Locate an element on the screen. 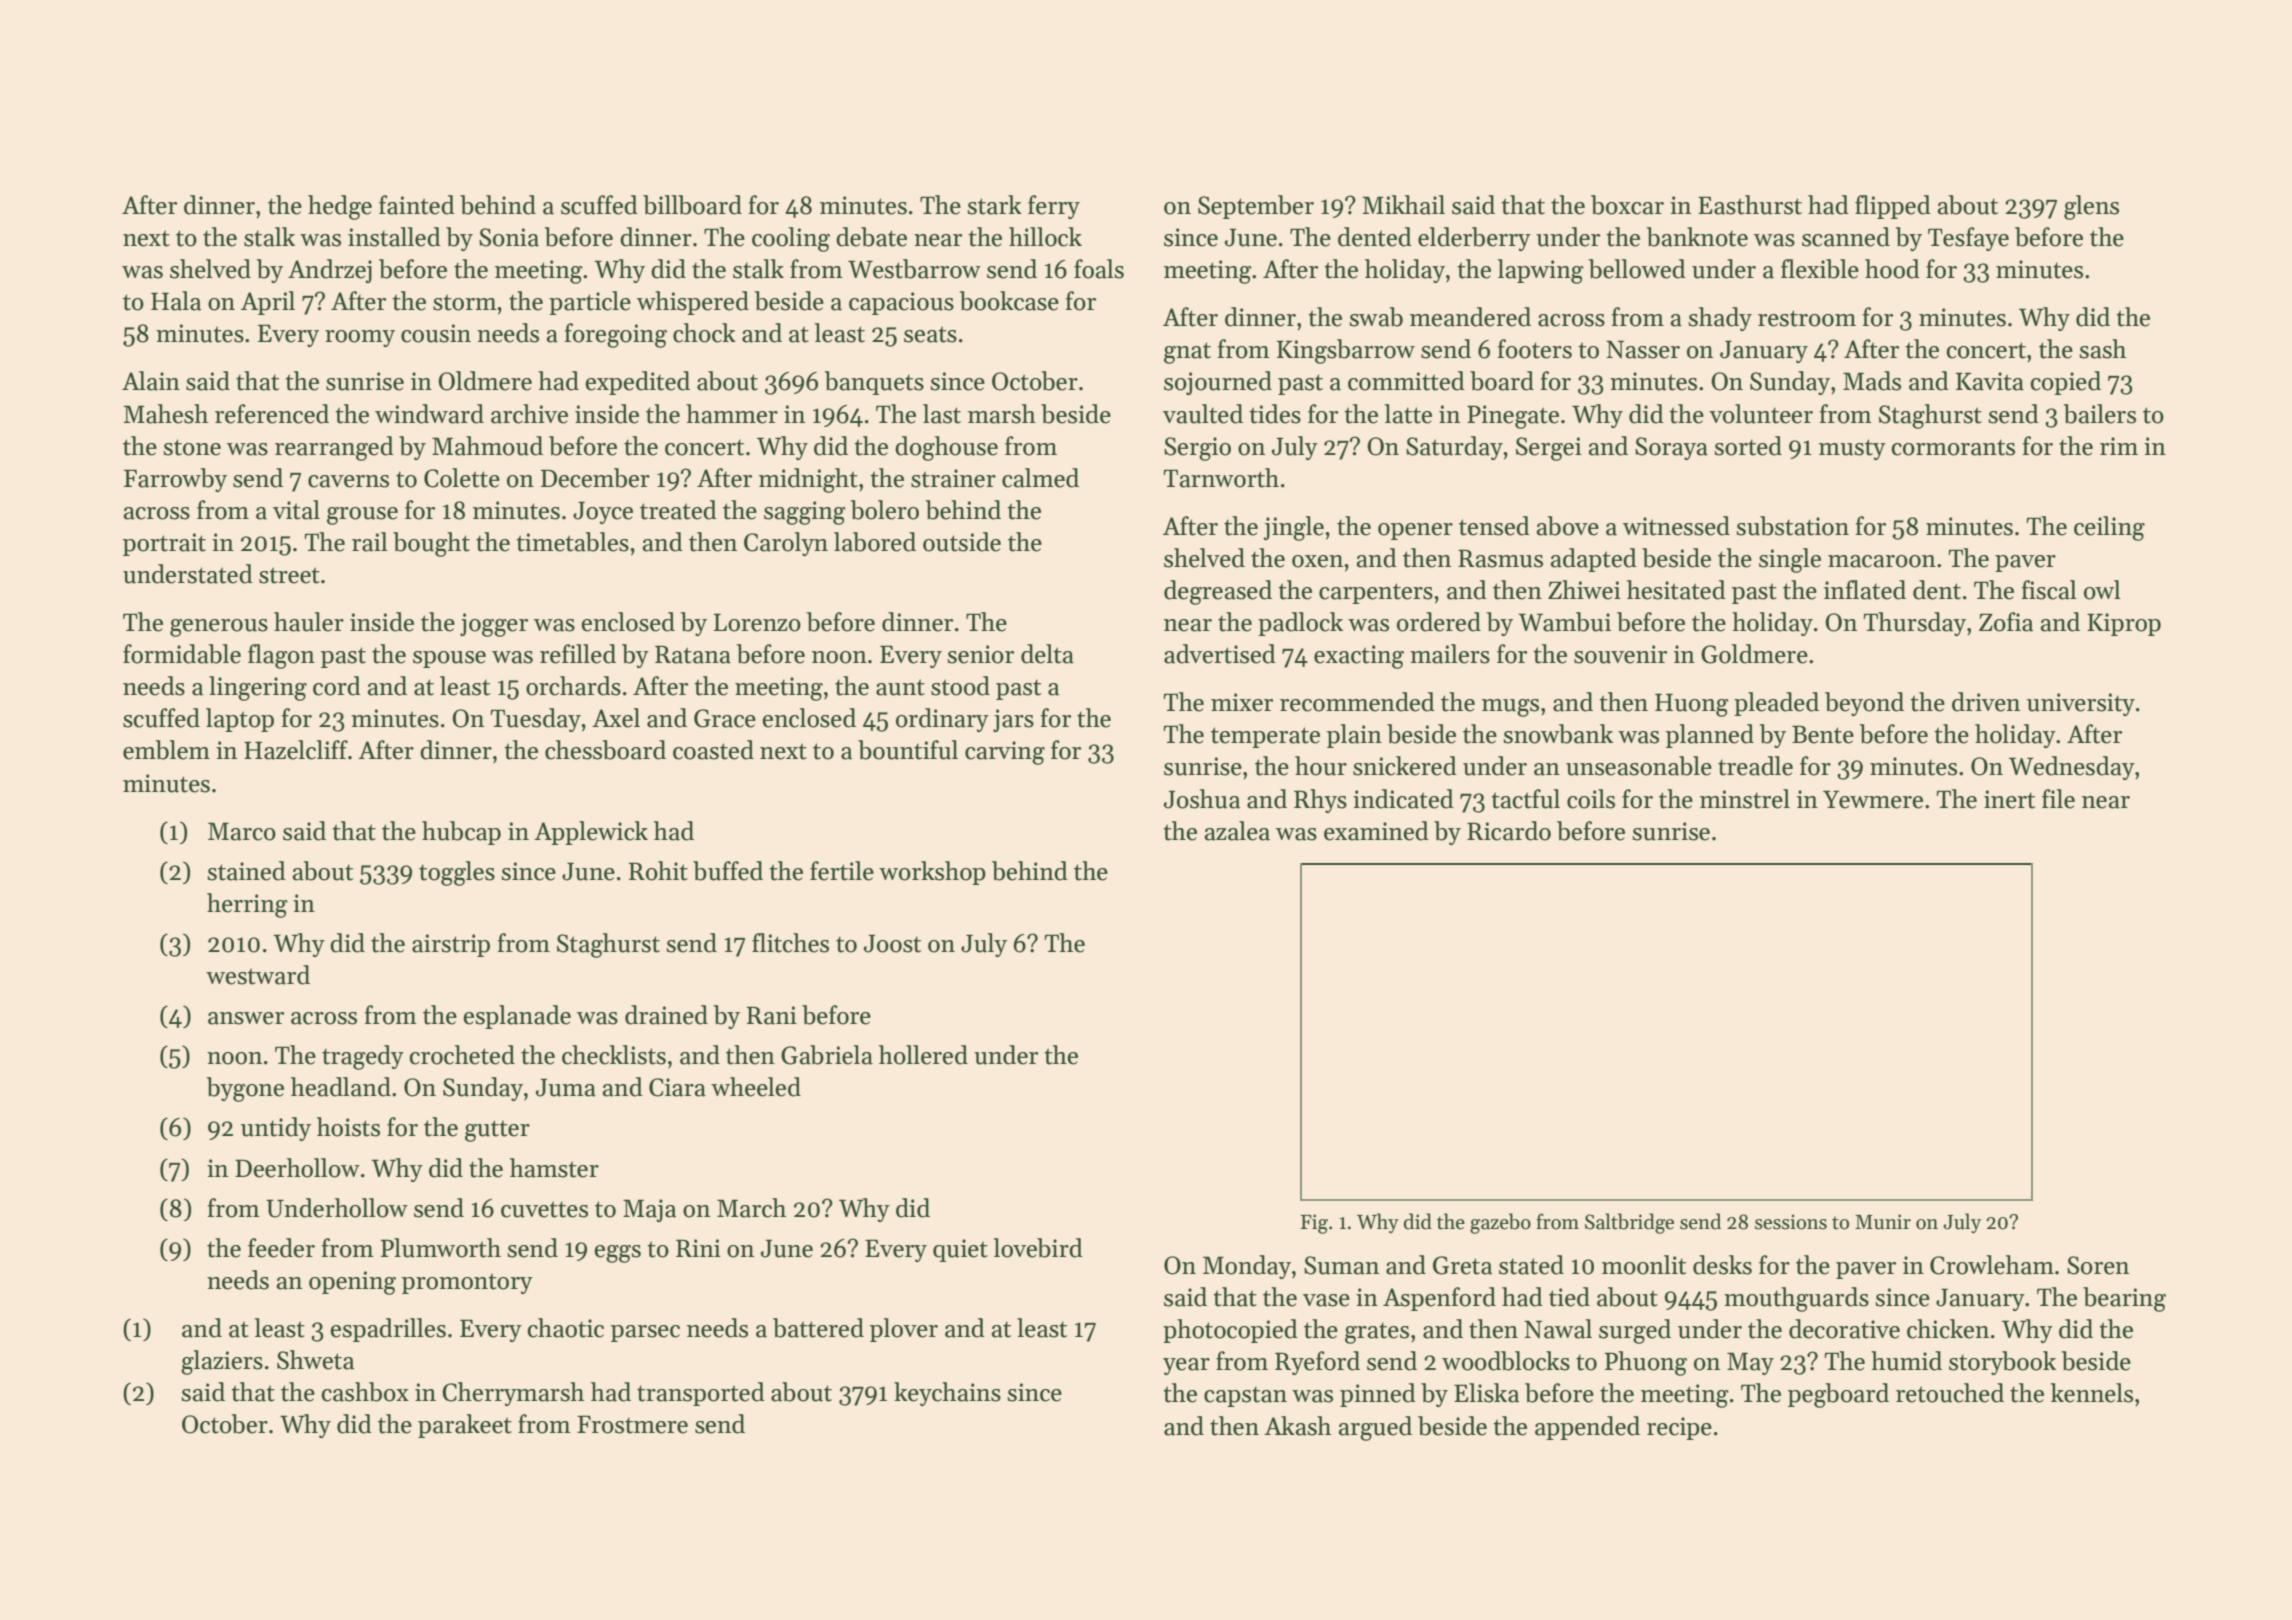 The width and height of the screenshot is (2292, 1620). transported is located at coordinates (701, 1394).
